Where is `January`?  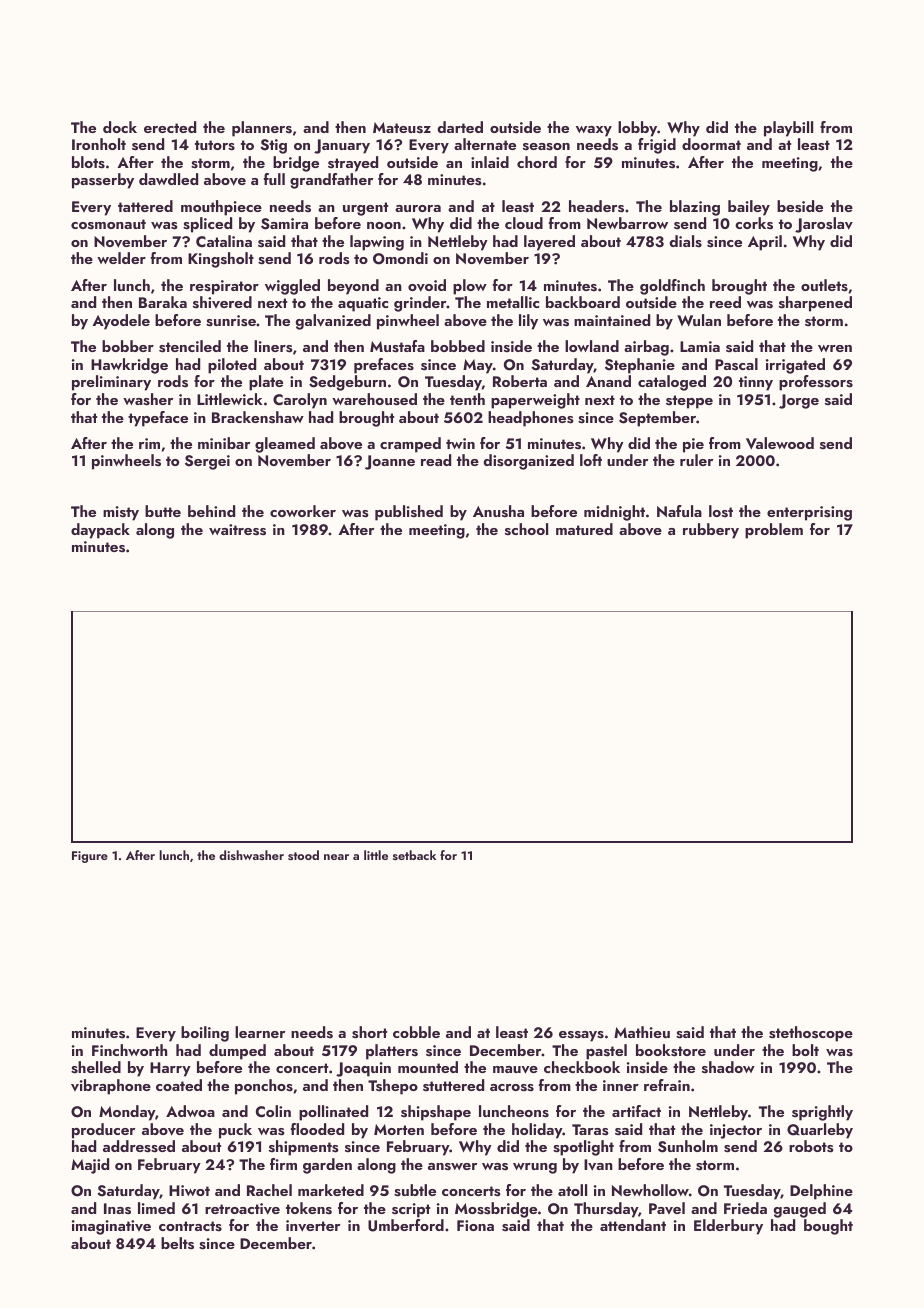 January is located at coordinates (342, 146).
